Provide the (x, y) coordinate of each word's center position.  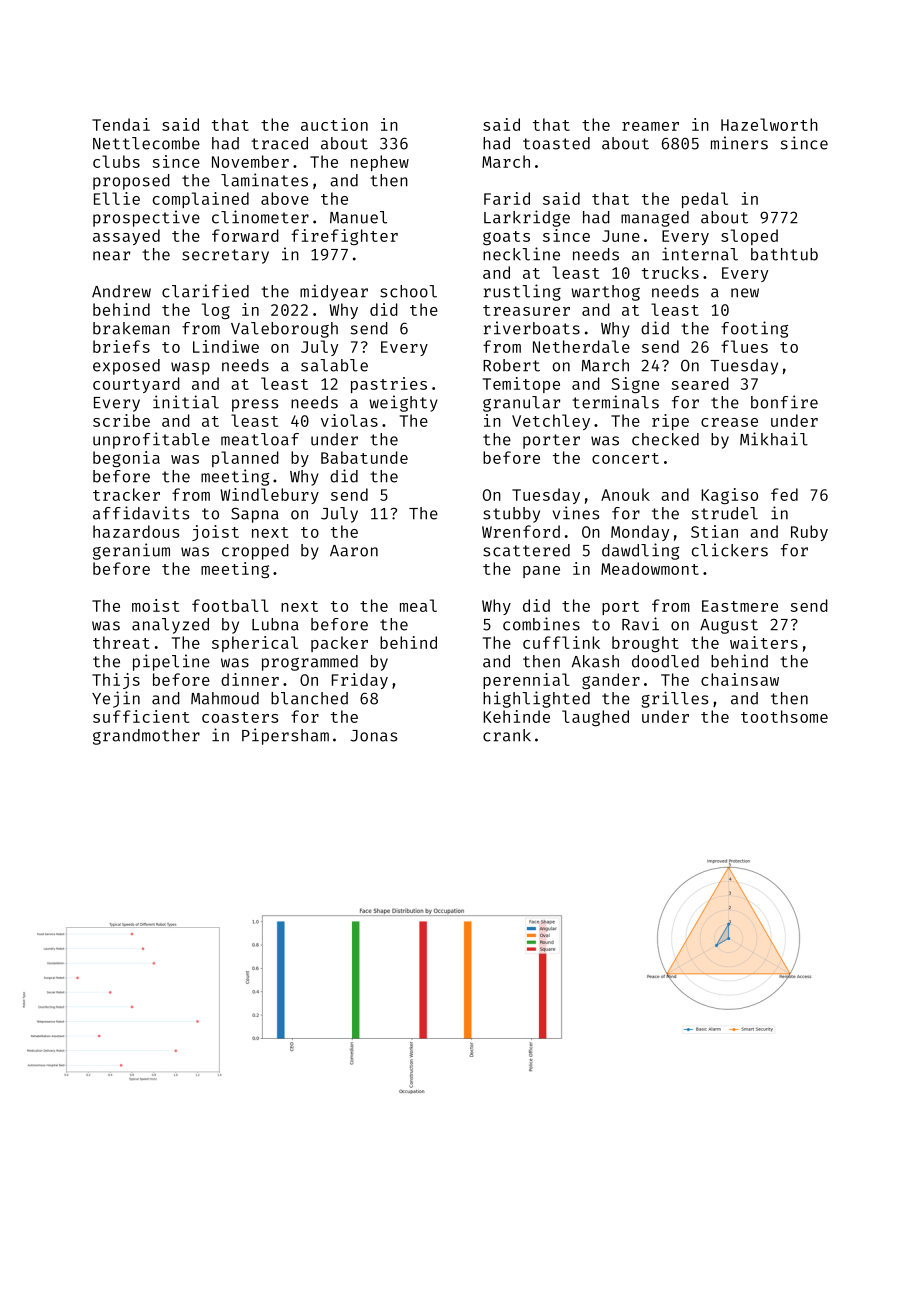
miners (739, 143)
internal (700, 254)
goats (506, 238)
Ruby (809, 533)
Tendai (121, 124)
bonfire (784, 402)
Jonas (374, 736)
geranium (131, 551)
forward (245, 235)
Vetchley (551, 422)
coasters (240, 717)
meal (418, 605)
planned (245, 459)
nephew (380, 163)
